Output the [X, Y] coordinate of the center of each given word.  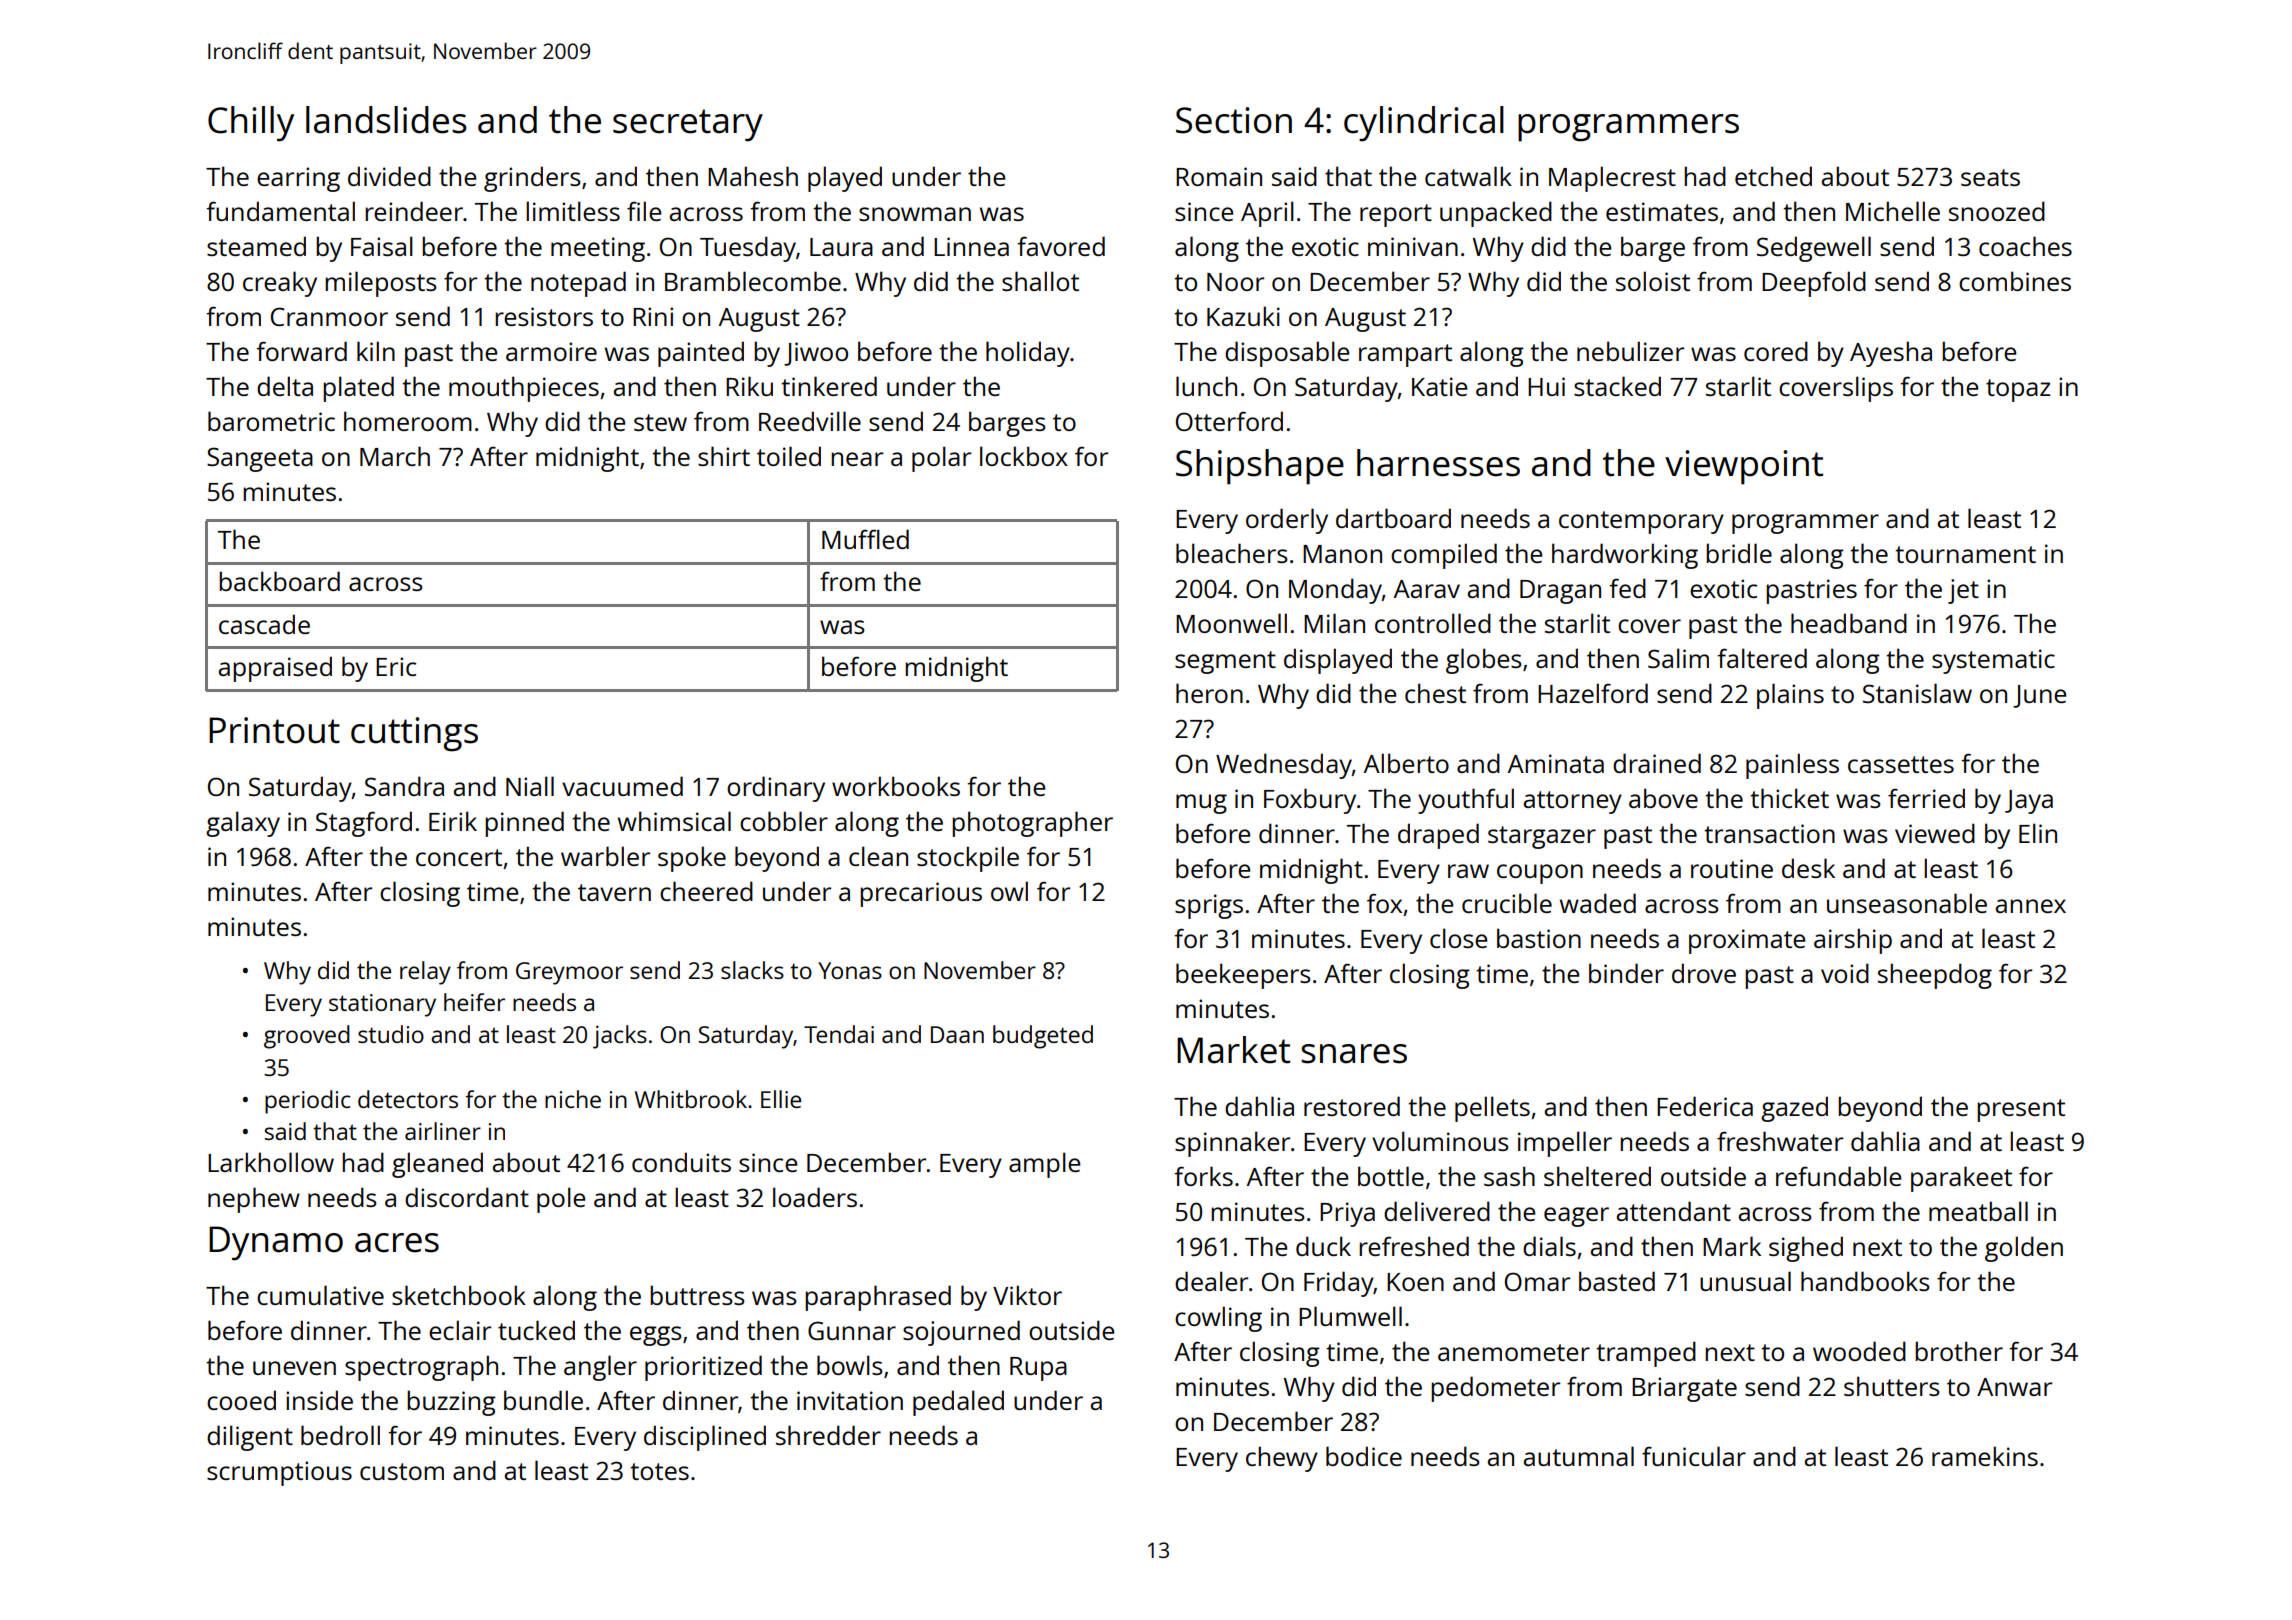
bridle [1739, 553]
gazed [1794, 1109]
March [395, 456]
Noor [1235, 282]
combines [2015, 281]
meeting [598, 249]
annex [2031, 906]
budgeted [1043, 1037]
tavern [614, 892]
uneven [294, 1368]
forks [1203, 1176]
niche [573, 1099]
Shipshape [1260, 467]
